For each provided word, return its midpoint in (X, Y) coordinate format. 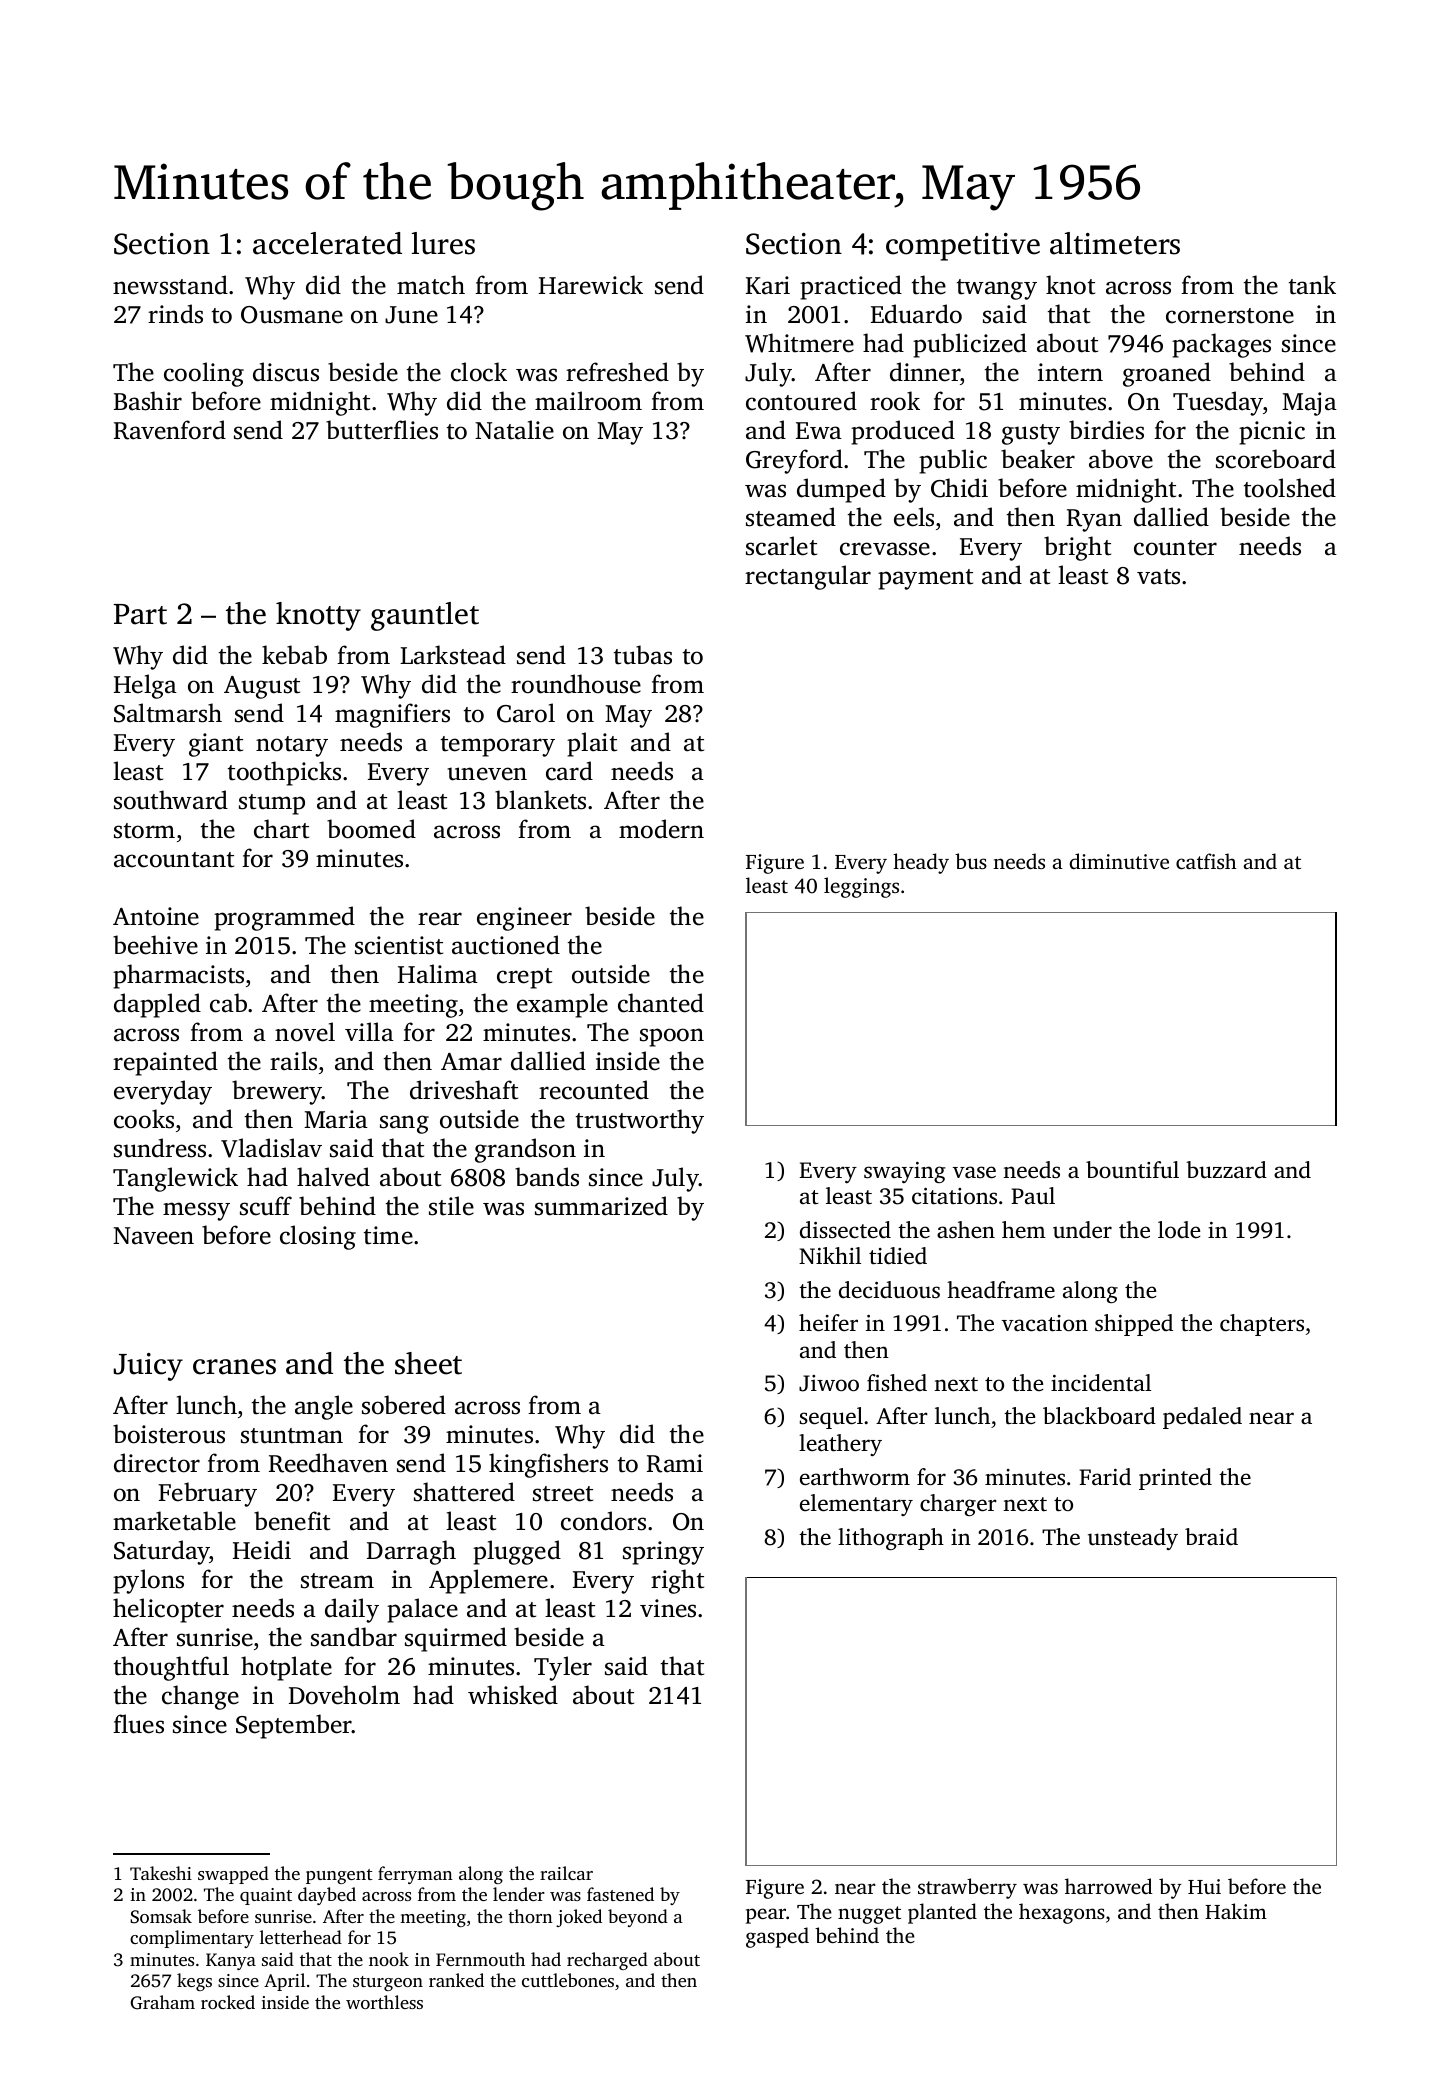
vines (668, 1608)
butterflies (382, 430)
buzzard (1226, 1169)
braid (1211, 1536)
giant (216, 745)
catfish (1206, 861)
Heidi (262, 1550)
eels (914, 517)
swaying (905, 1172)
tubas (643, 655)
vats (1158, 577)
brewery (277, 1092)
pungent (339, 1876)
